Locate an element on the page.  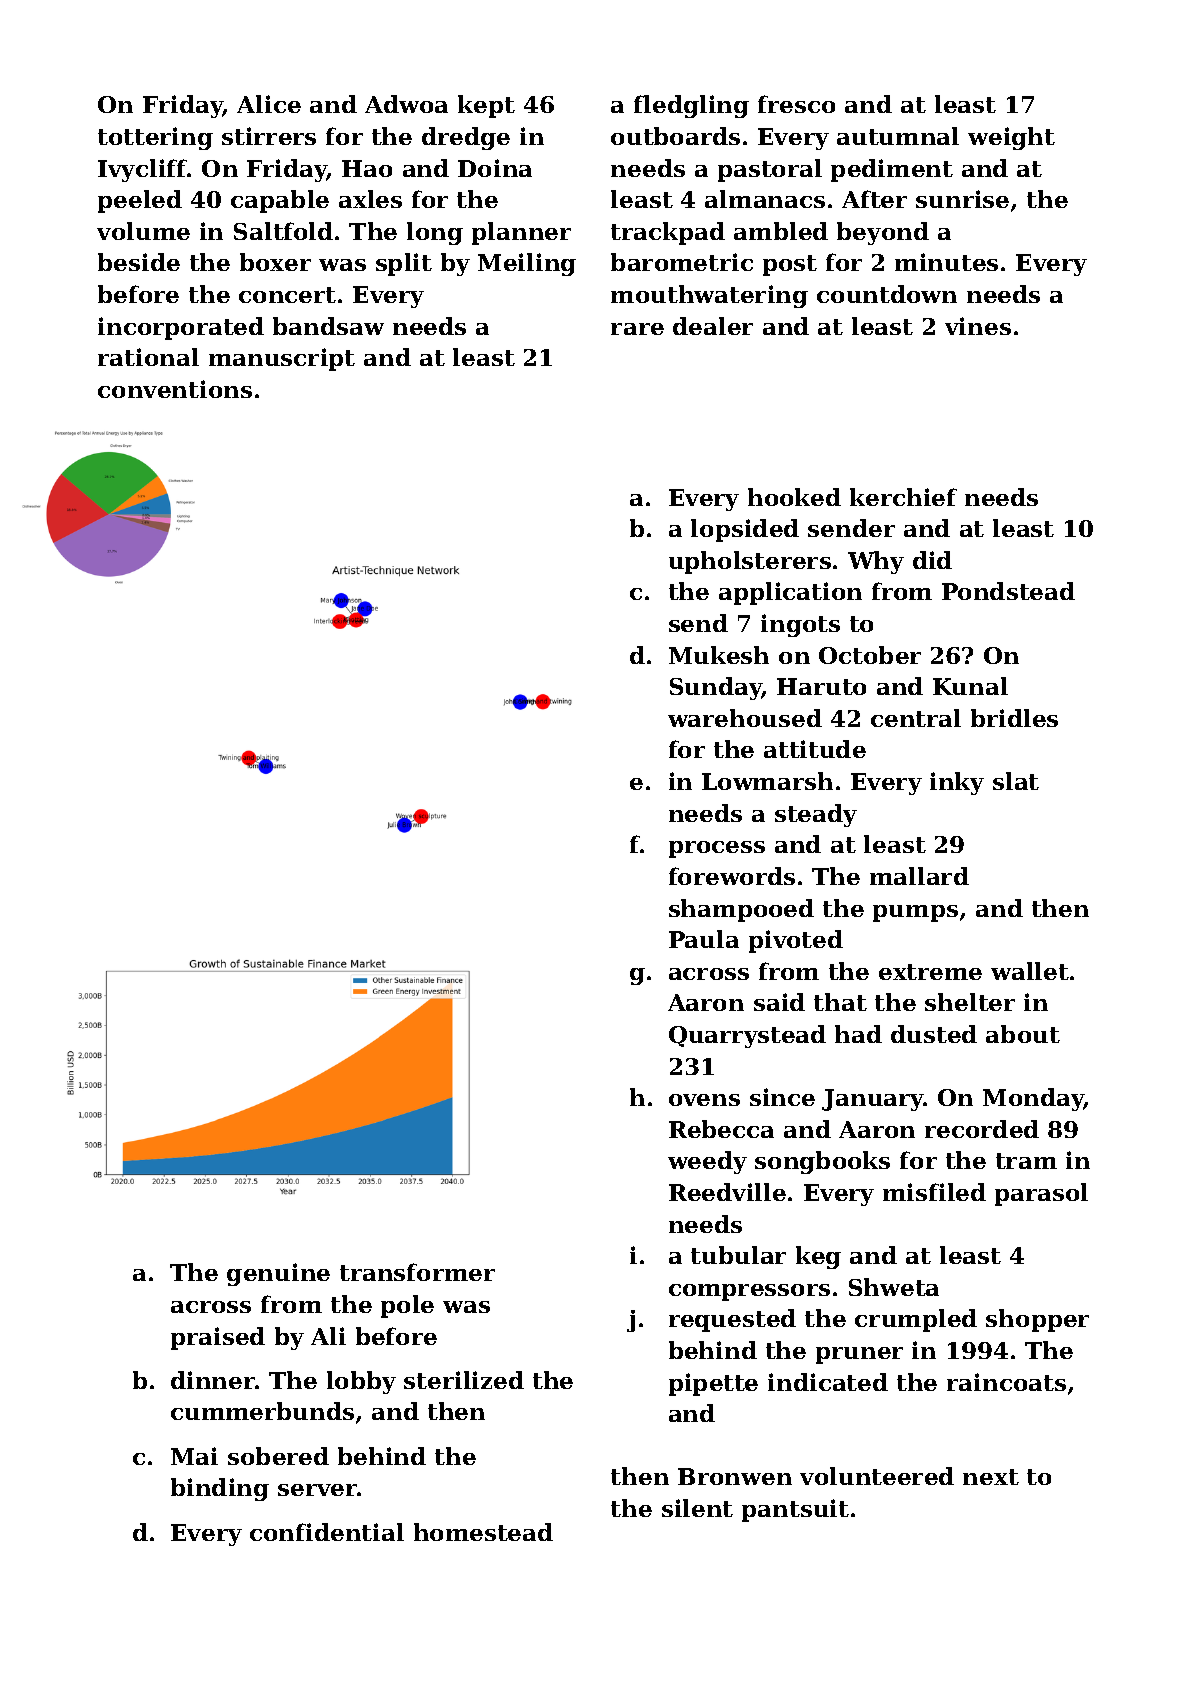
Alice is located at coordinates (269, 104).
